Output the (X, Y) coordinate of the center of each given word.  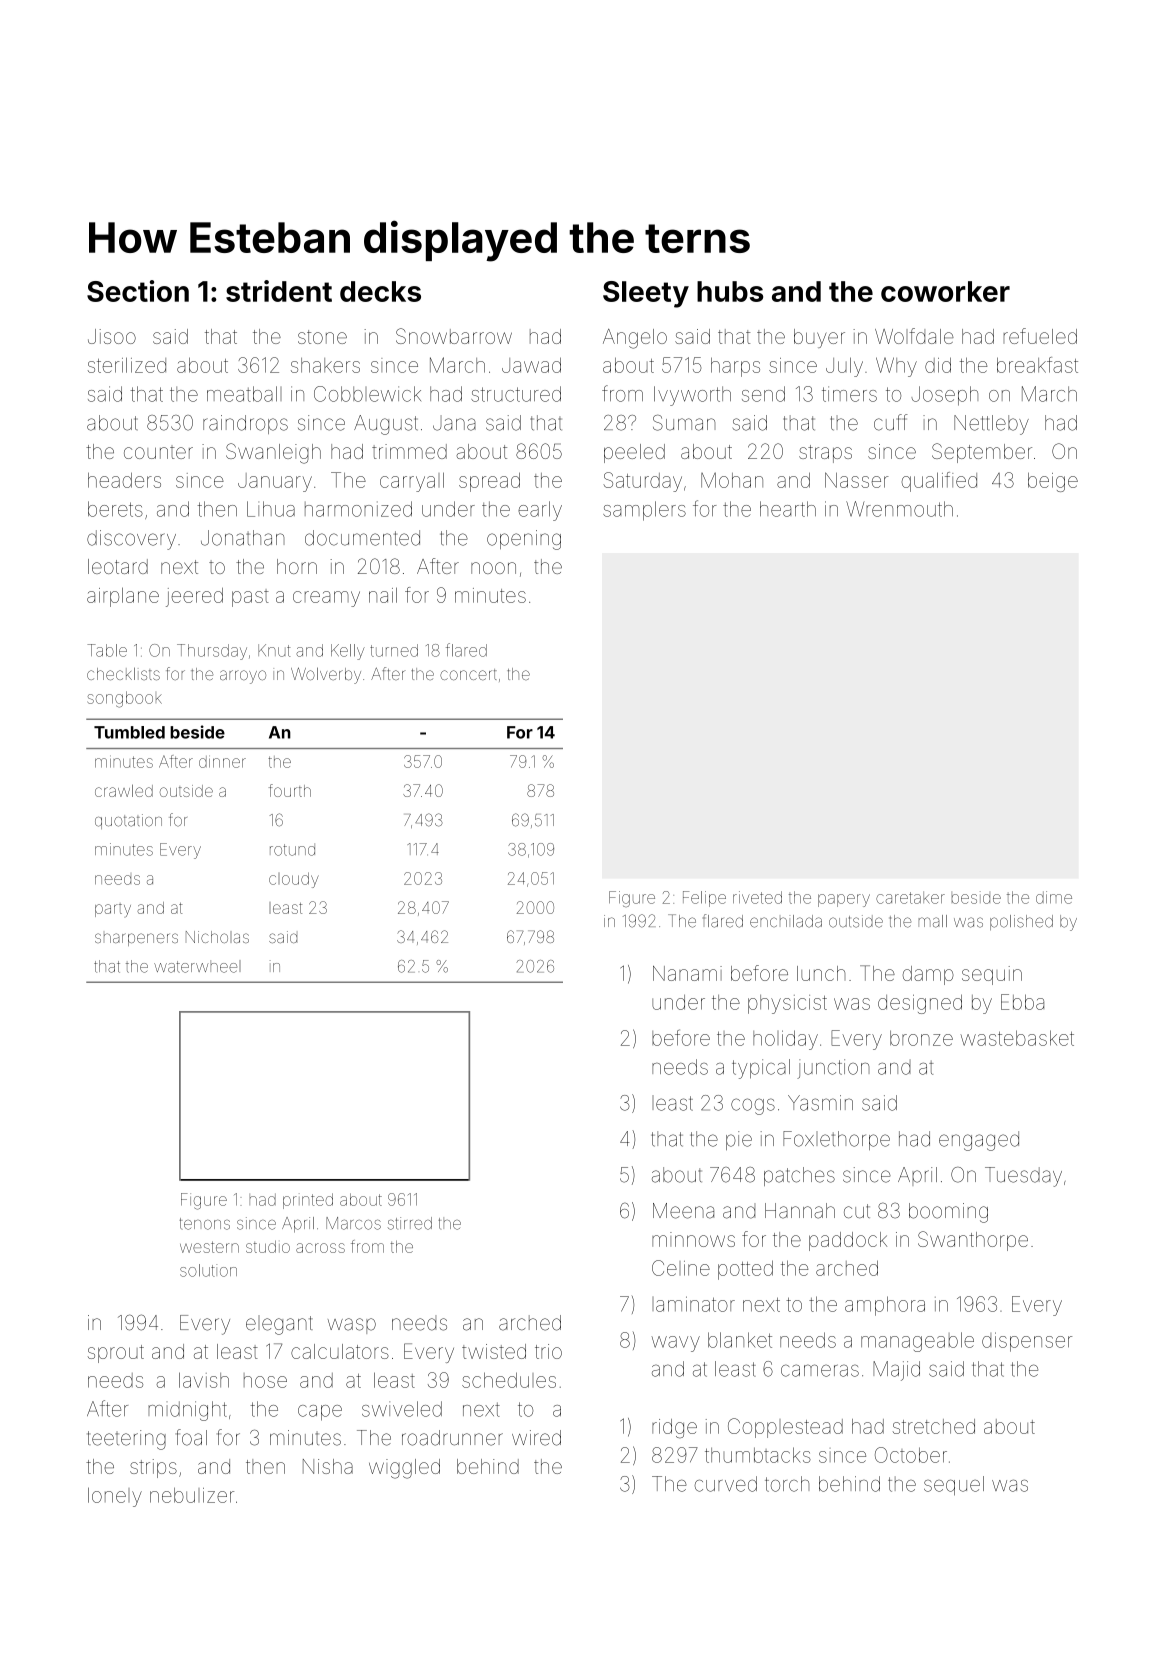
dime (1054, 897)
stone (322, 337)
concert (468, 674)
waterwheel (197, 966)
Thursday (212, 652)
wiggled (404, 1469)
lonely (115, 1497)
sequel (954, 1486)
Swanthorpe (973, 1241)
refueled (1040, 336)
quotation (128, 821)
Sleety (646, 294)
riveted (757, 897)
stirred (410, 1223)
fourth (290, 790)
